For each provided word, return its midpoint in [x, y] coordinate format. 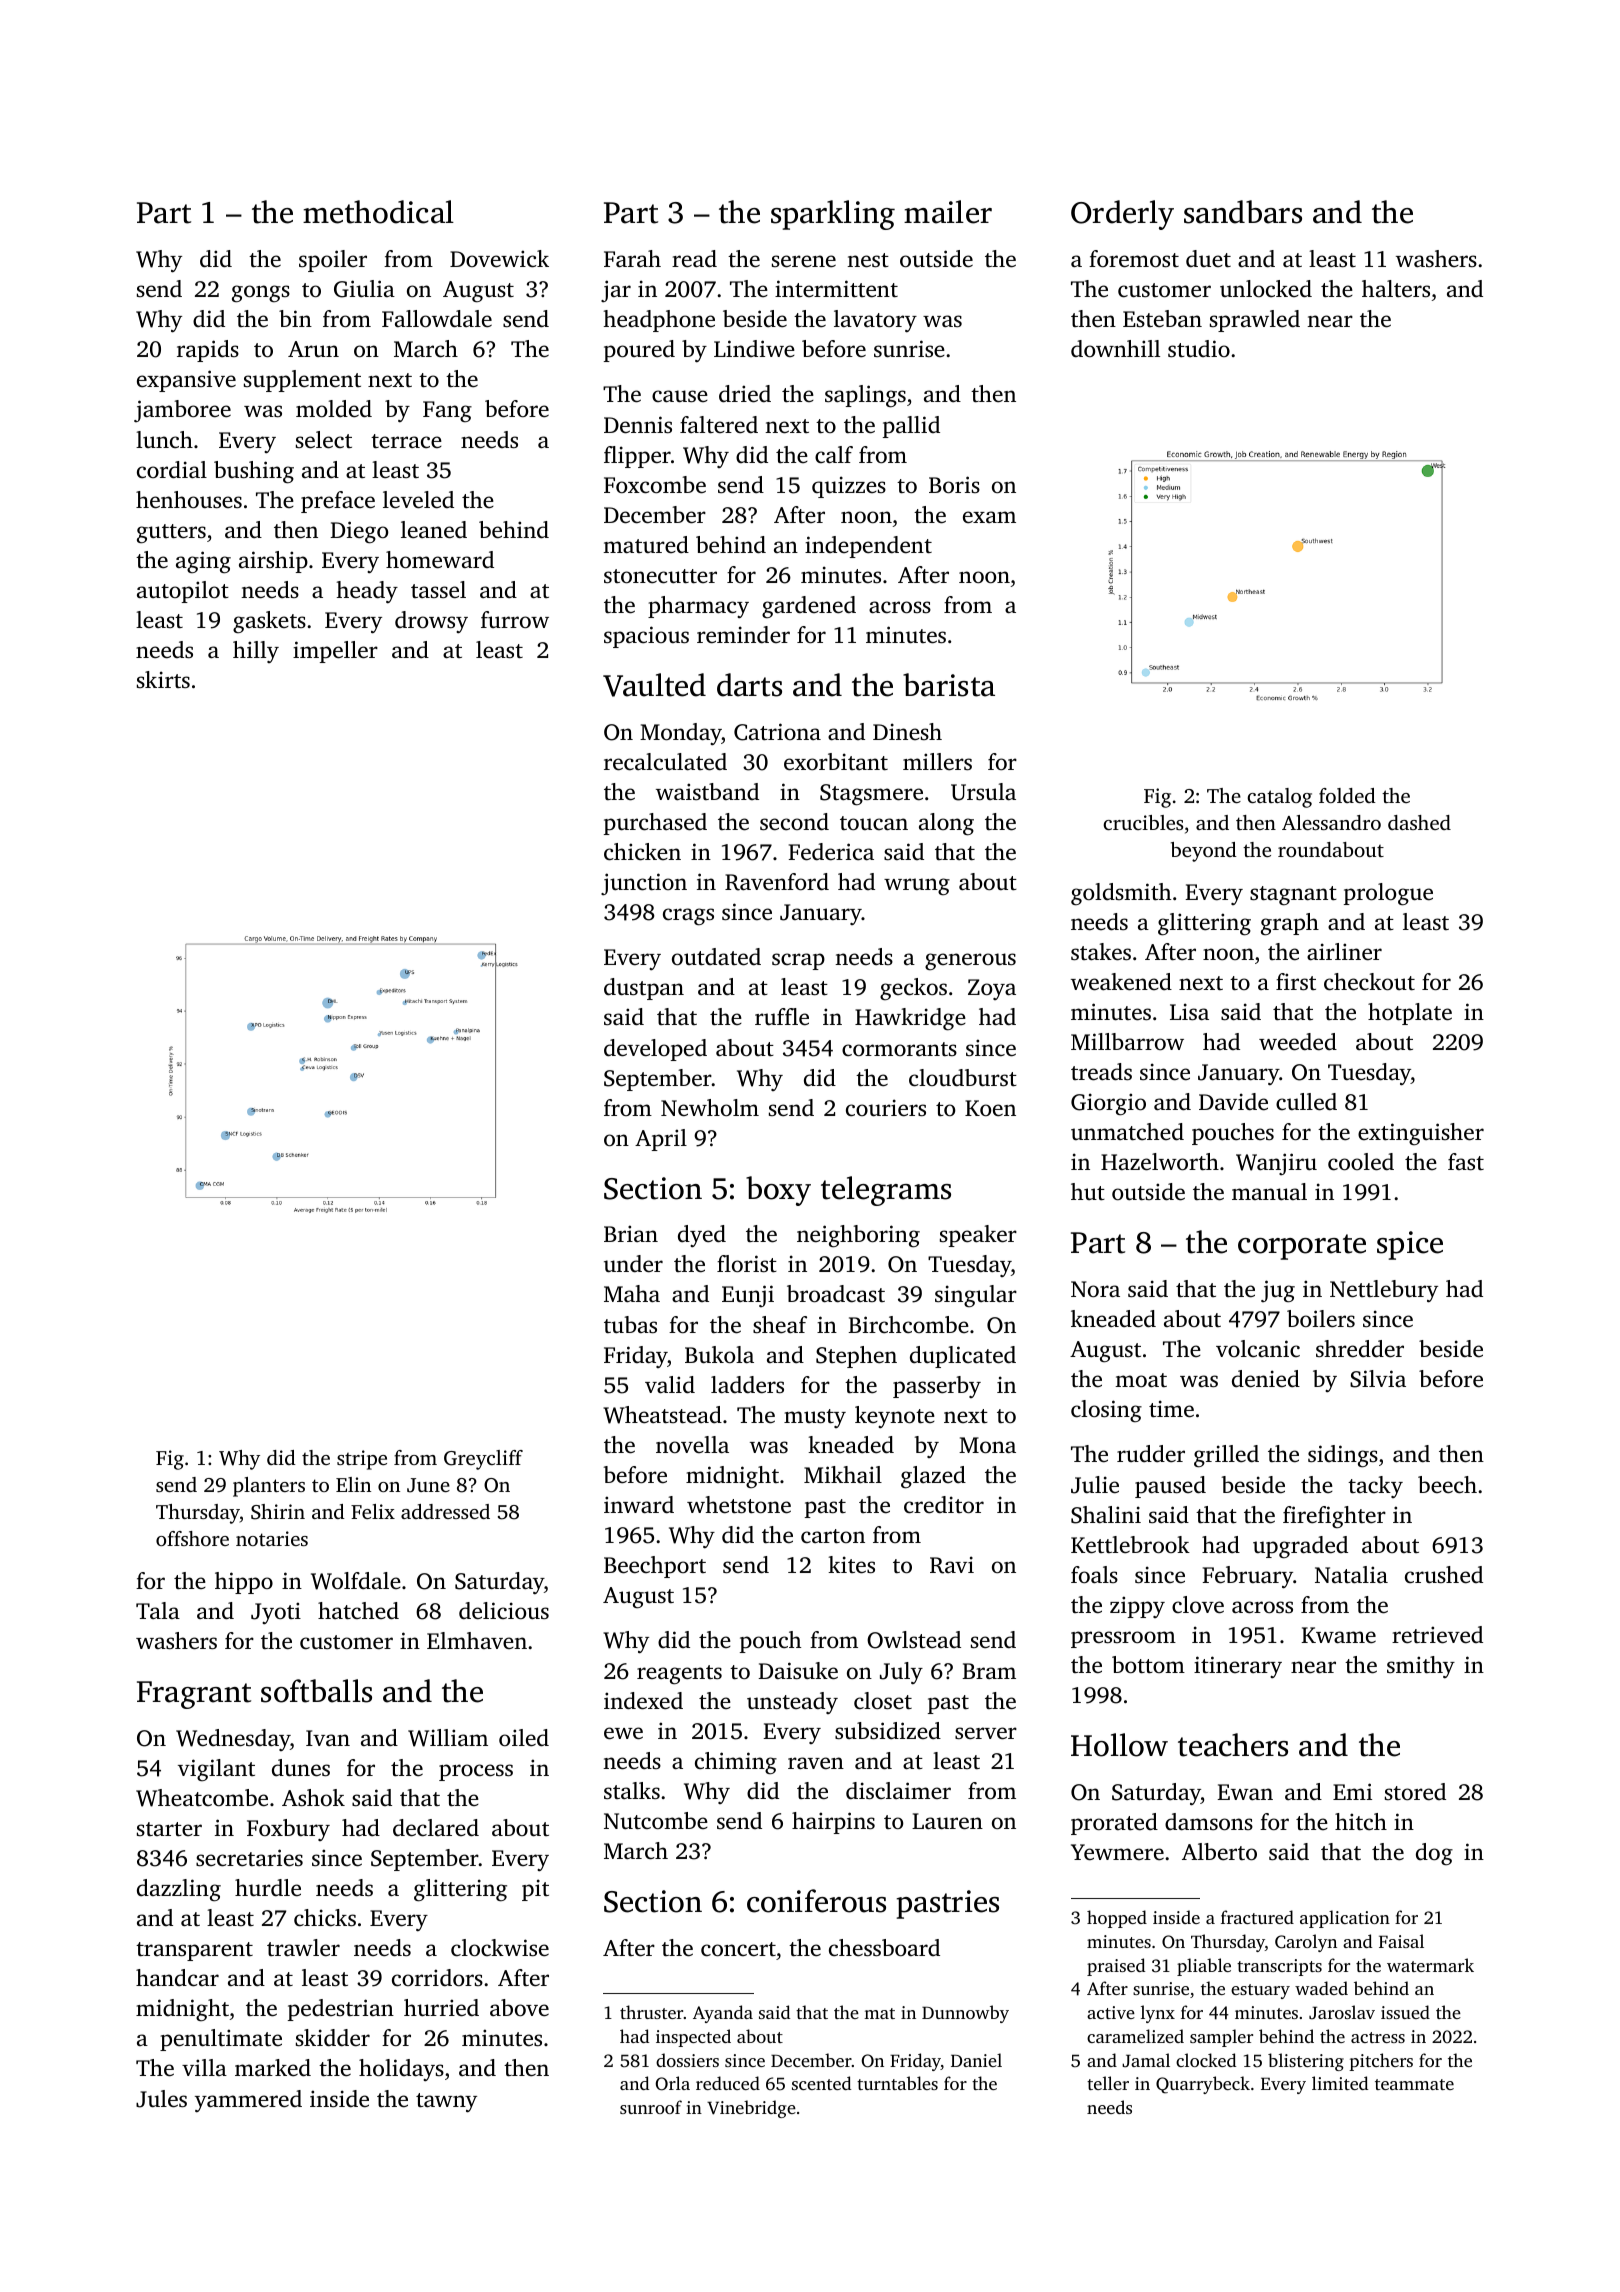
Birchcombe [908, 1324]
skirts [163, 679]
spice [1410, 1245]
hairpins [833, 1823]
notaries [272, 1538]
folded [1347, 795]
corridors [437, 1977]
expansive [186, 381]
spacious [646, 637]
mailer [948, 212]
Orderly [1122, 215]
